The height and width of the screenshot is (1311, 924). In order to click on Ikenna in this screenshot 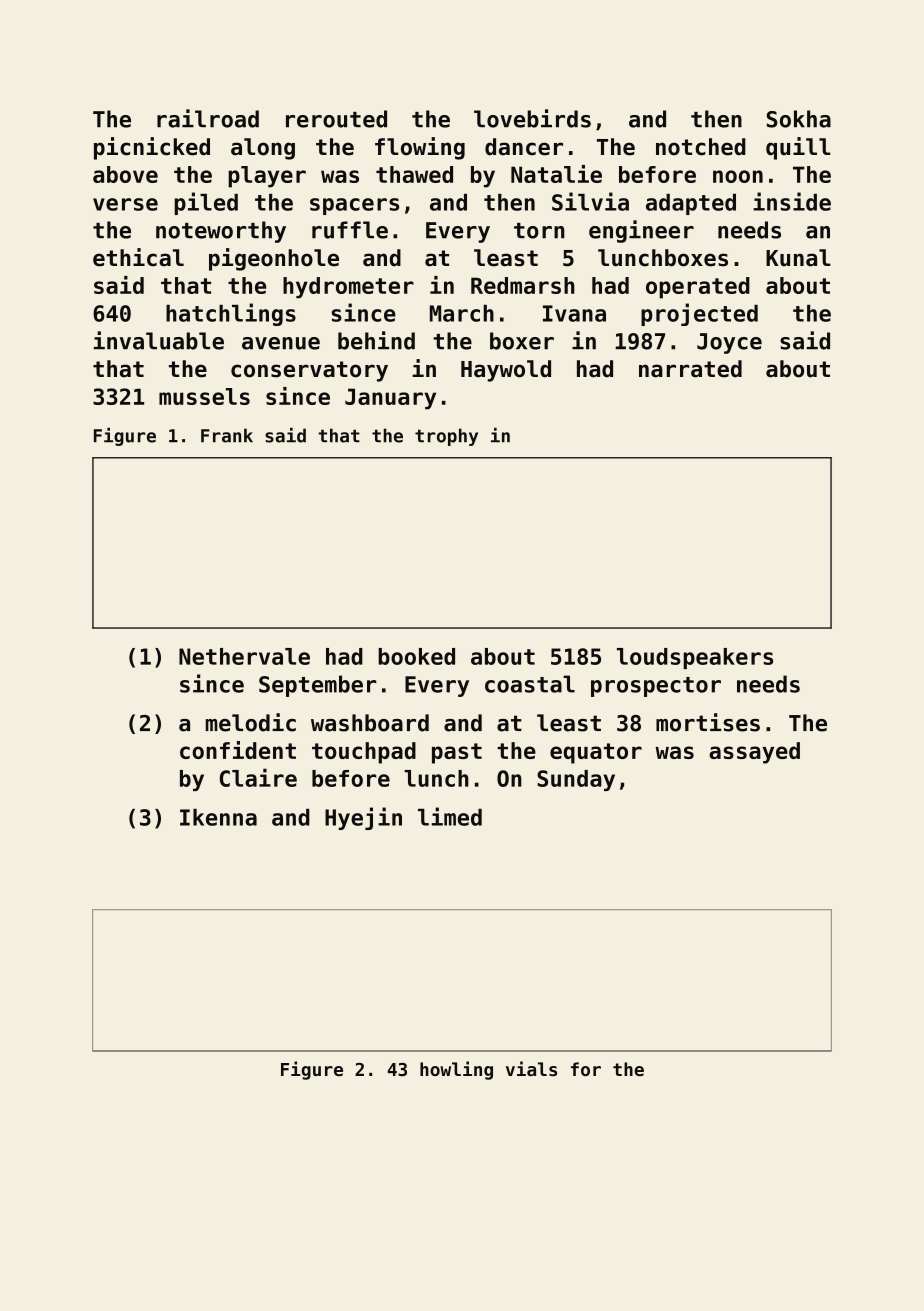, I will do `click(218, 817)`.
